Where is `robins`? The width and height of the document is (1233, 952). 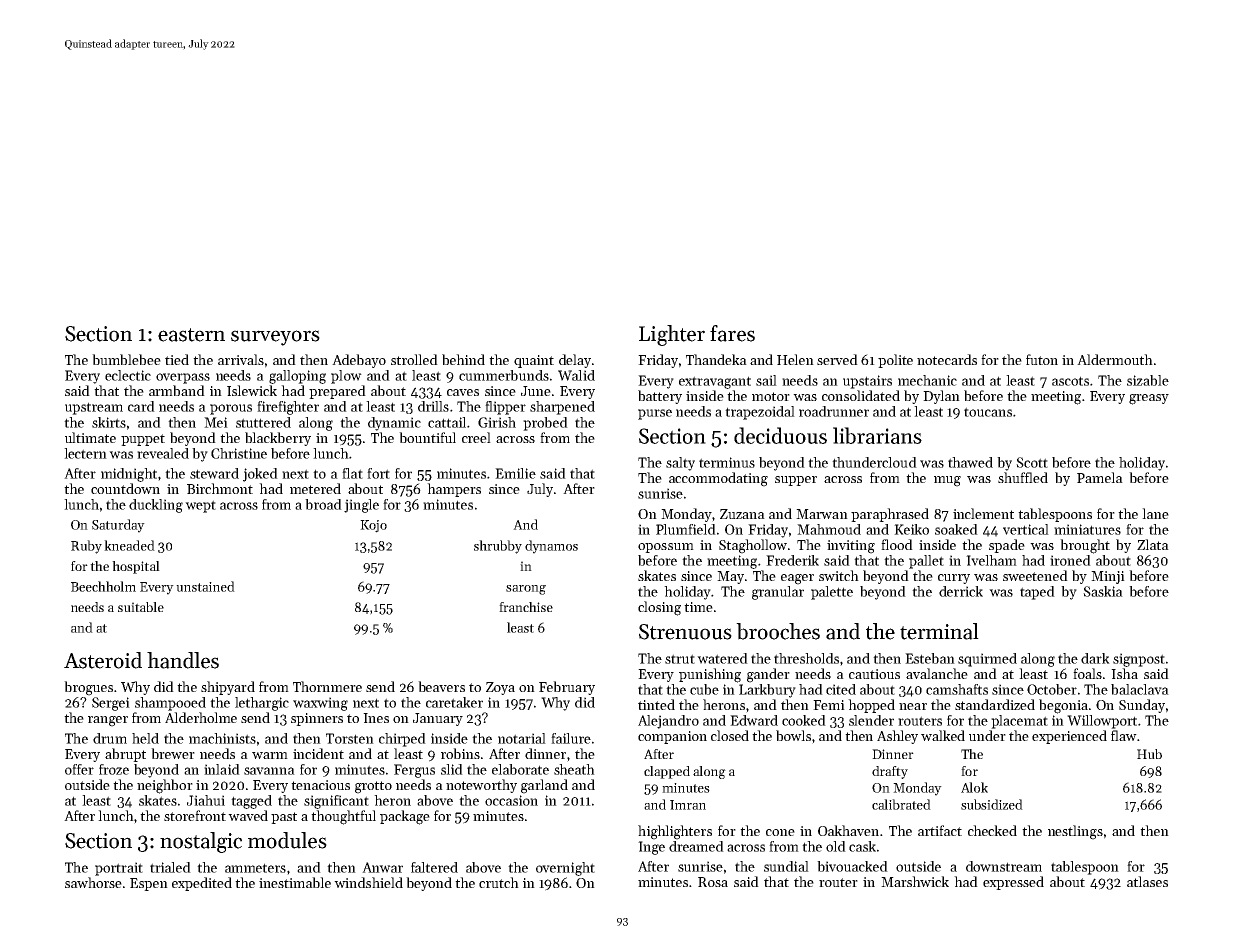 robins is located at coordinates (460, 753).
